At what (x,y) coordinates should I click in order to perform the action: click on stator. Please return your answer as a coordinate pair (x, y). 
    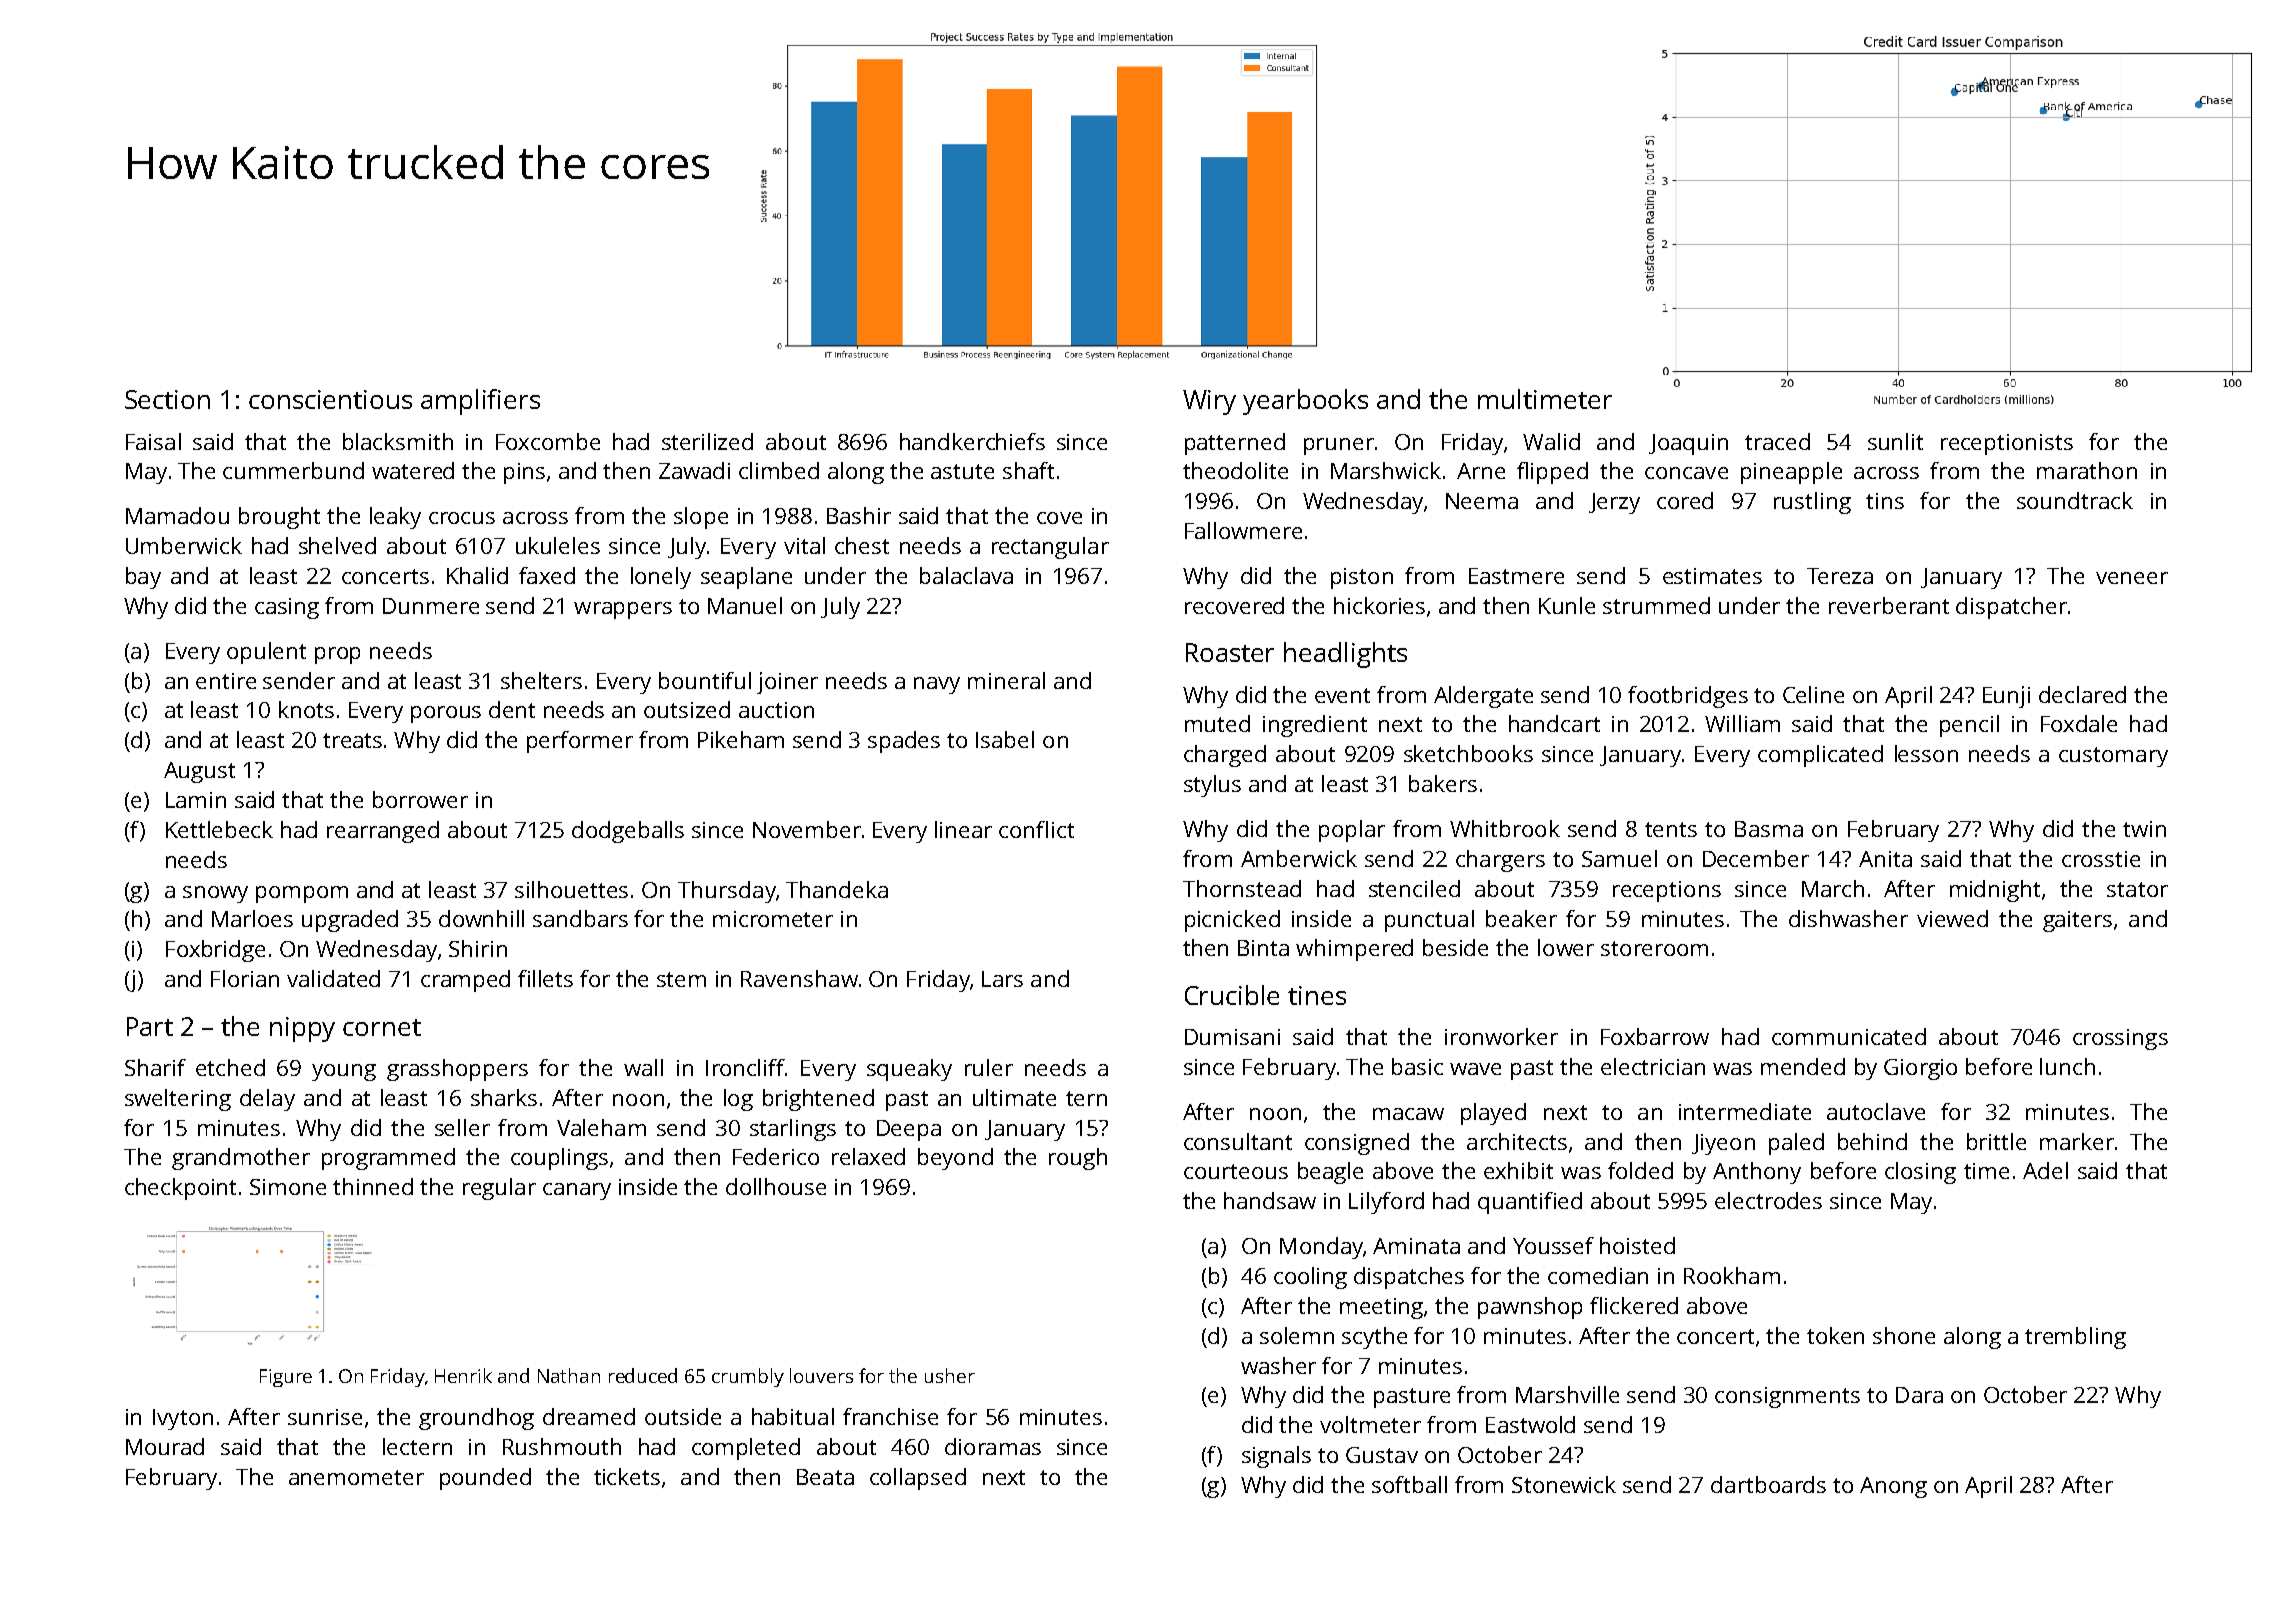
    Looking at the image, I should click on (2137, 889).
